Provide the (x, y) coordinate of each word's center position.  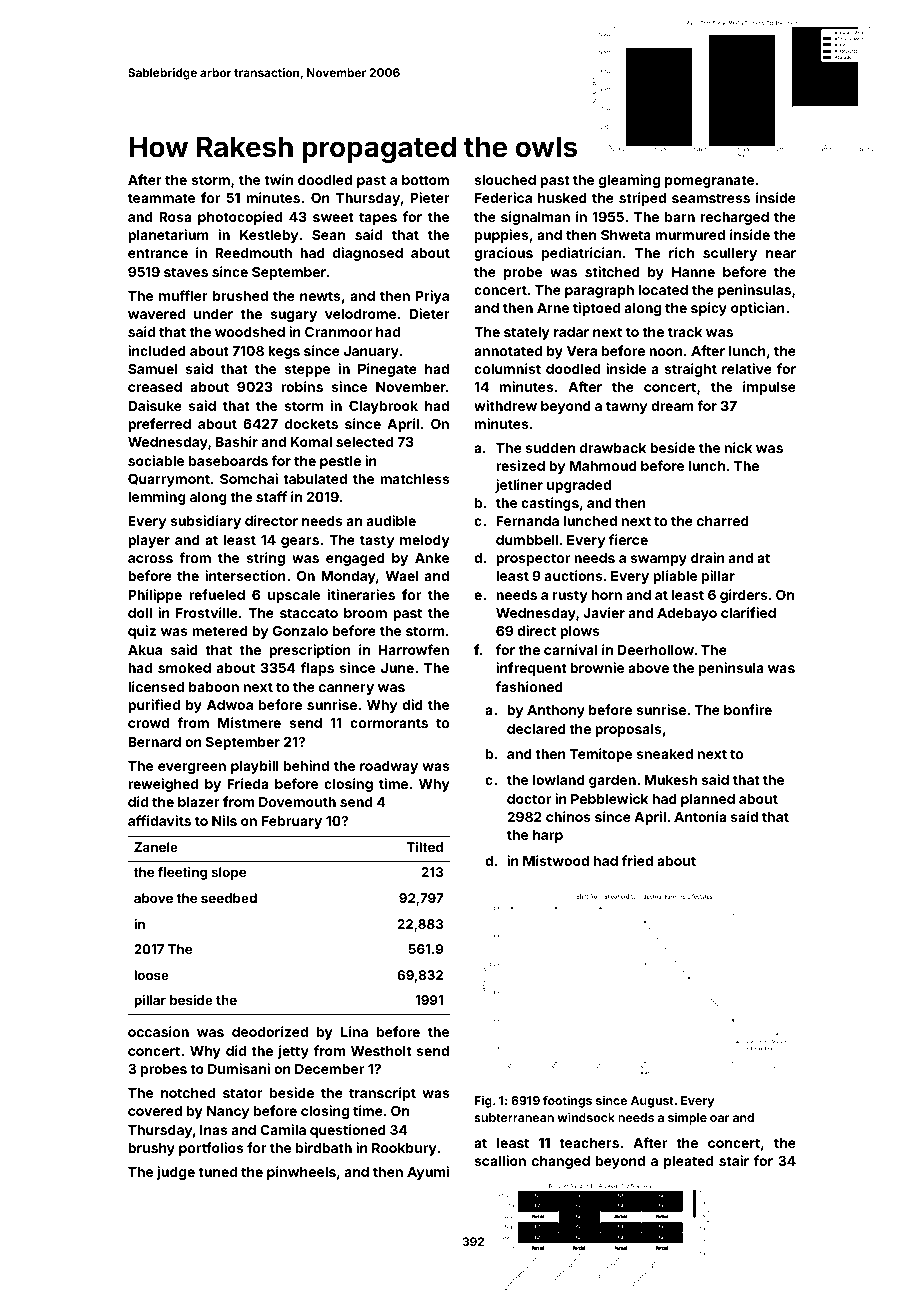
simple (687, 1118)
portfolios (211, 1149)
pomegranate (709, 181)
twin (278, 179)
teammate (161, 198)
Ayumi (428, 1173)
